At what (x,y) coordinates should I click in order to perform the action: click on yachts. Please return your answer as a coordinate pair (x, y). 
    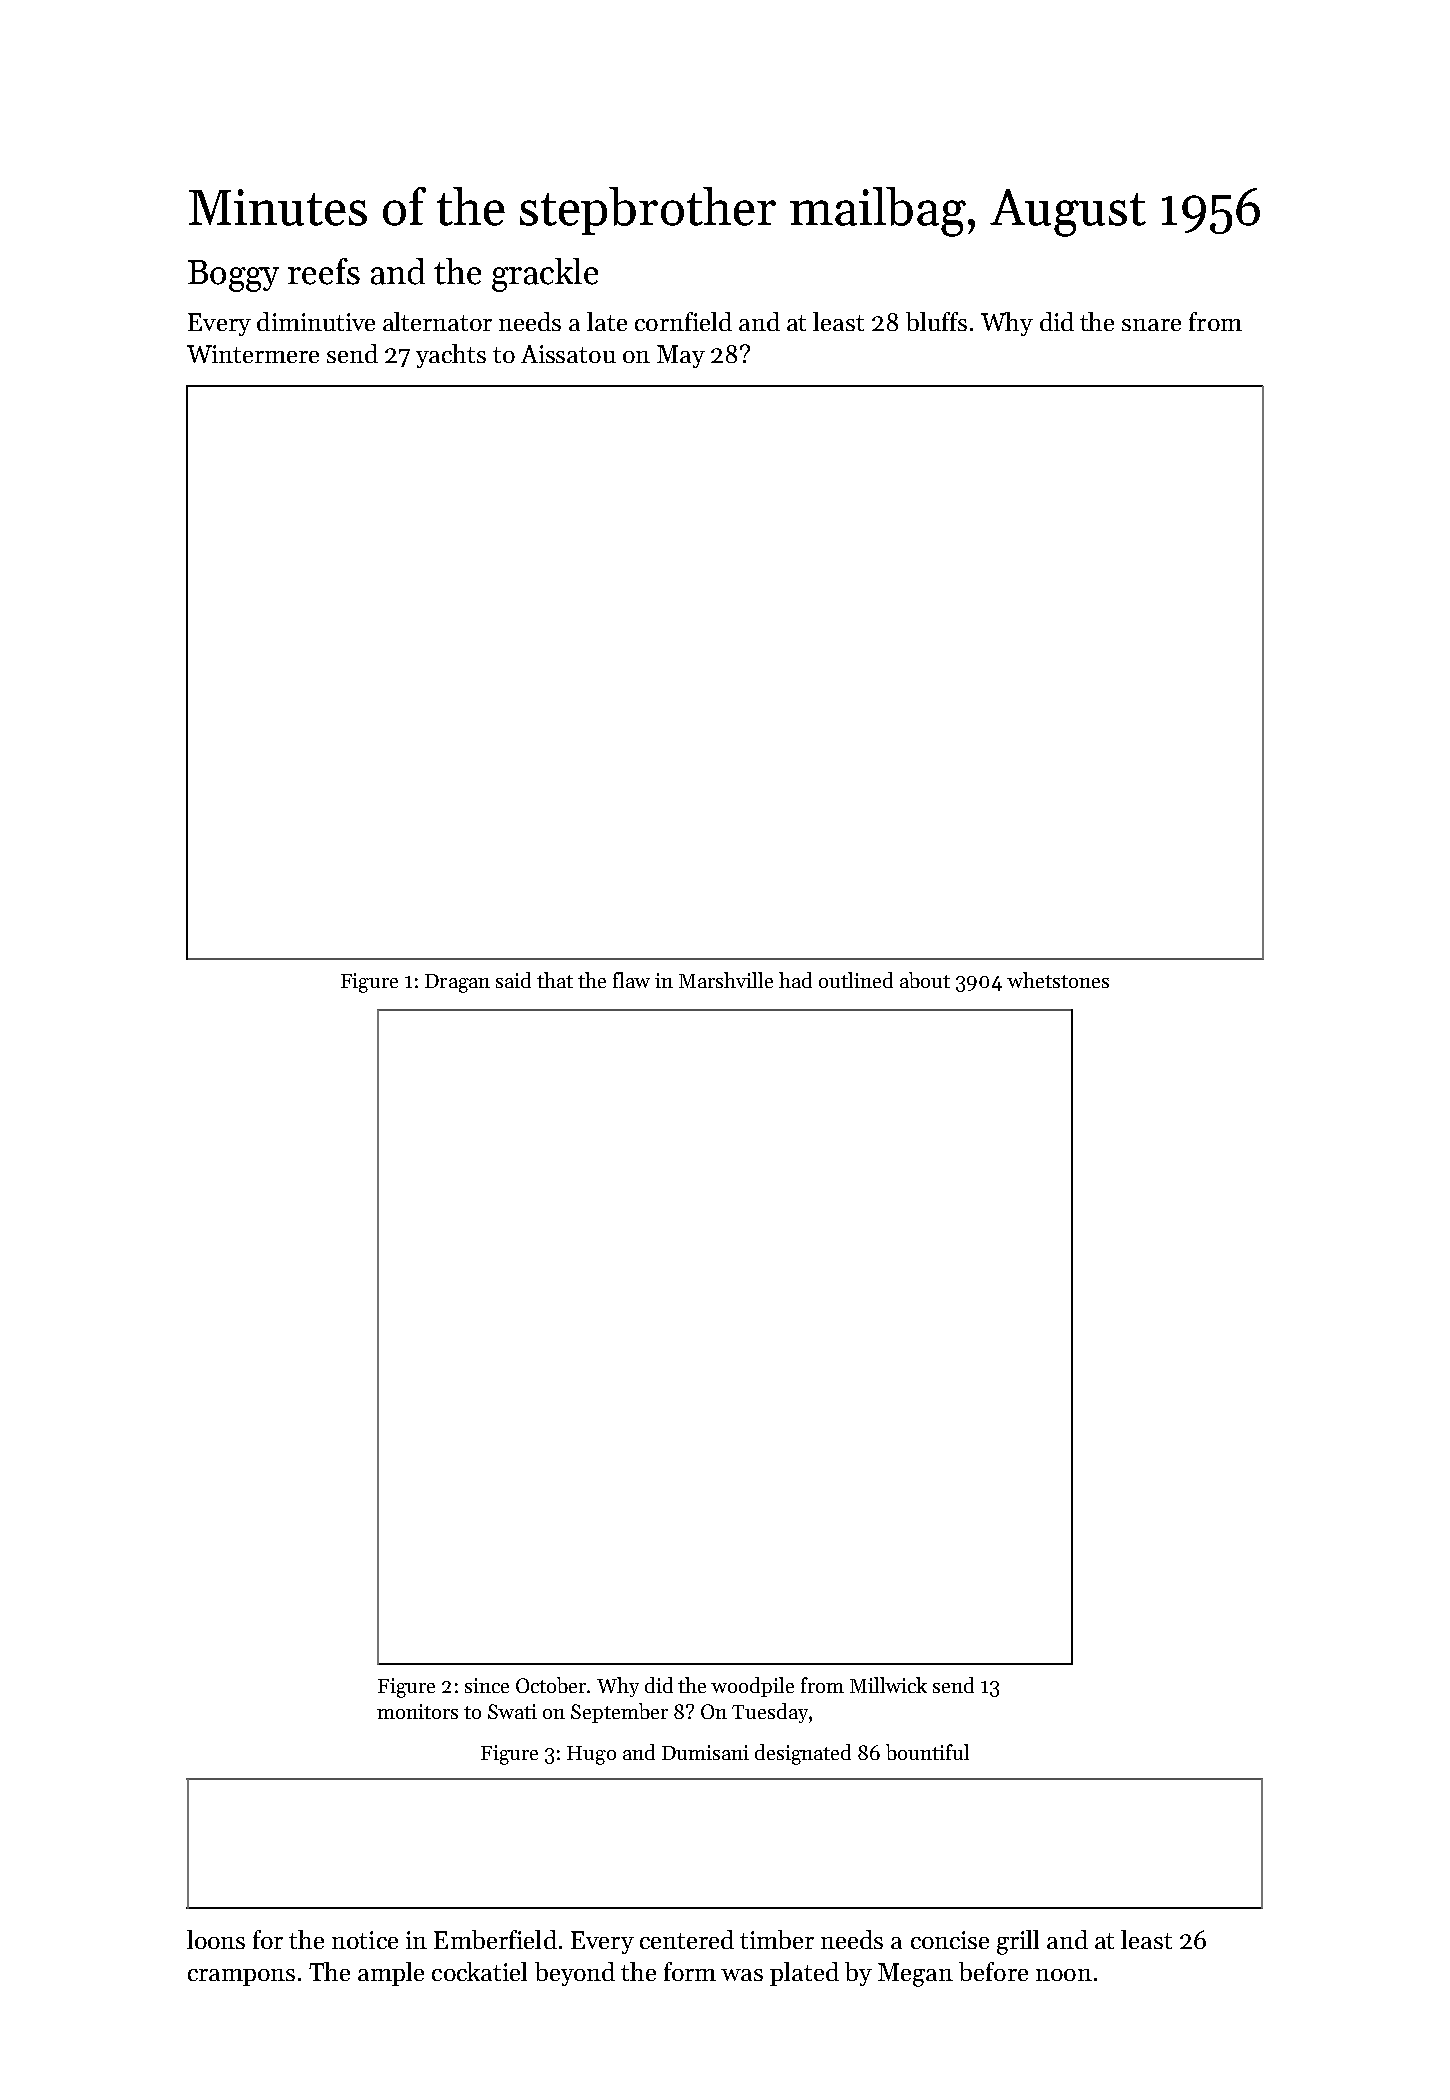
    Looking at the image, I should click on (451, 356).
